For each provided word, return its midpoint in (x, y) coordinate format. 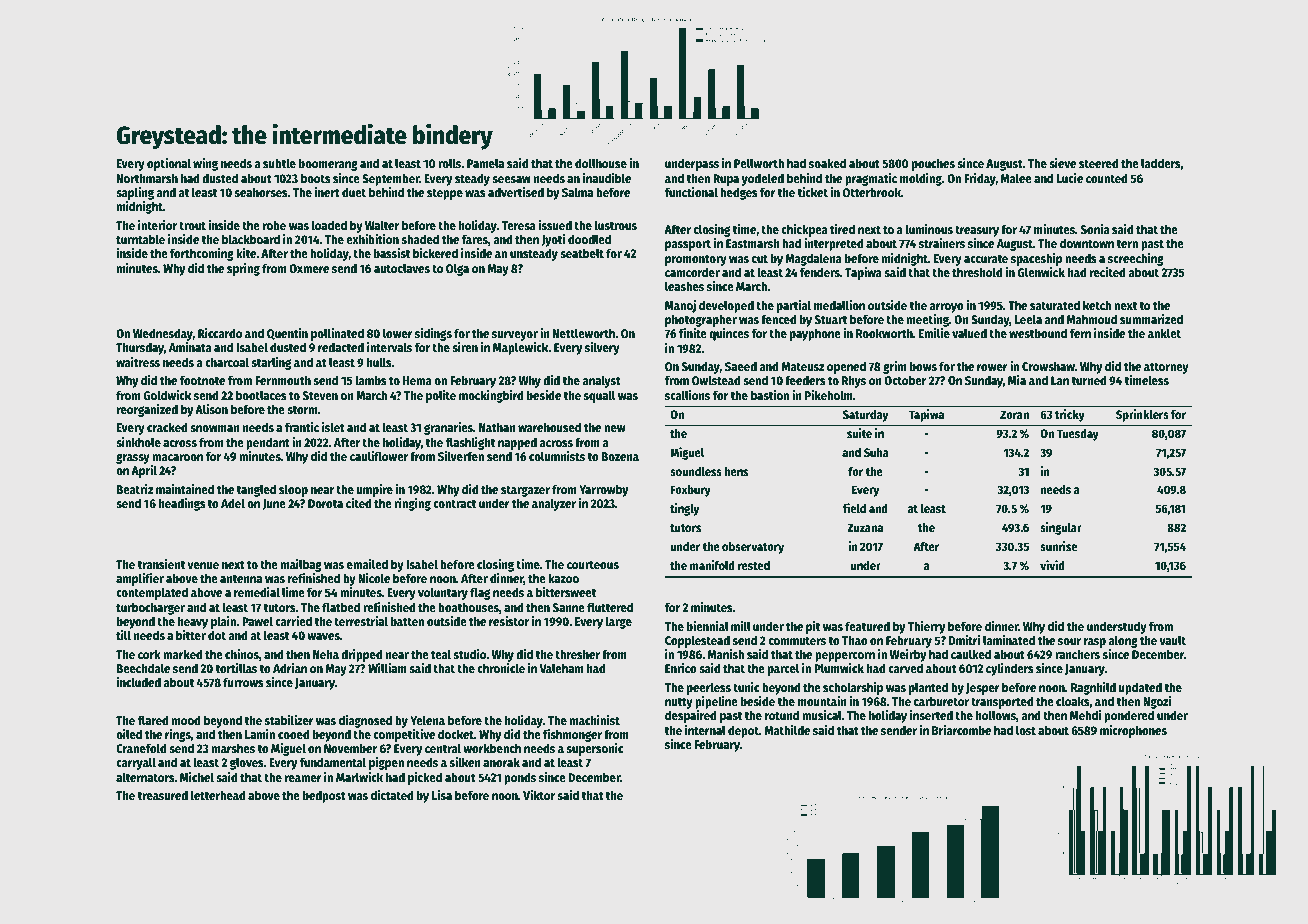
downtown (1087, 243)
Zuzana (865, 527)
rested (754, 565)
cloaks (1073, 701)
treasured (163, 795)
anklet (1164, 333)
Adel (233, 503)
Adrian (290, 668)
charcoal (227, 362)
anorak (501, 762)
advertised (516, 192)
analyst (601, 381)
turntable (140, 239)
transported (1002, 703)
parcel (783, 669)
